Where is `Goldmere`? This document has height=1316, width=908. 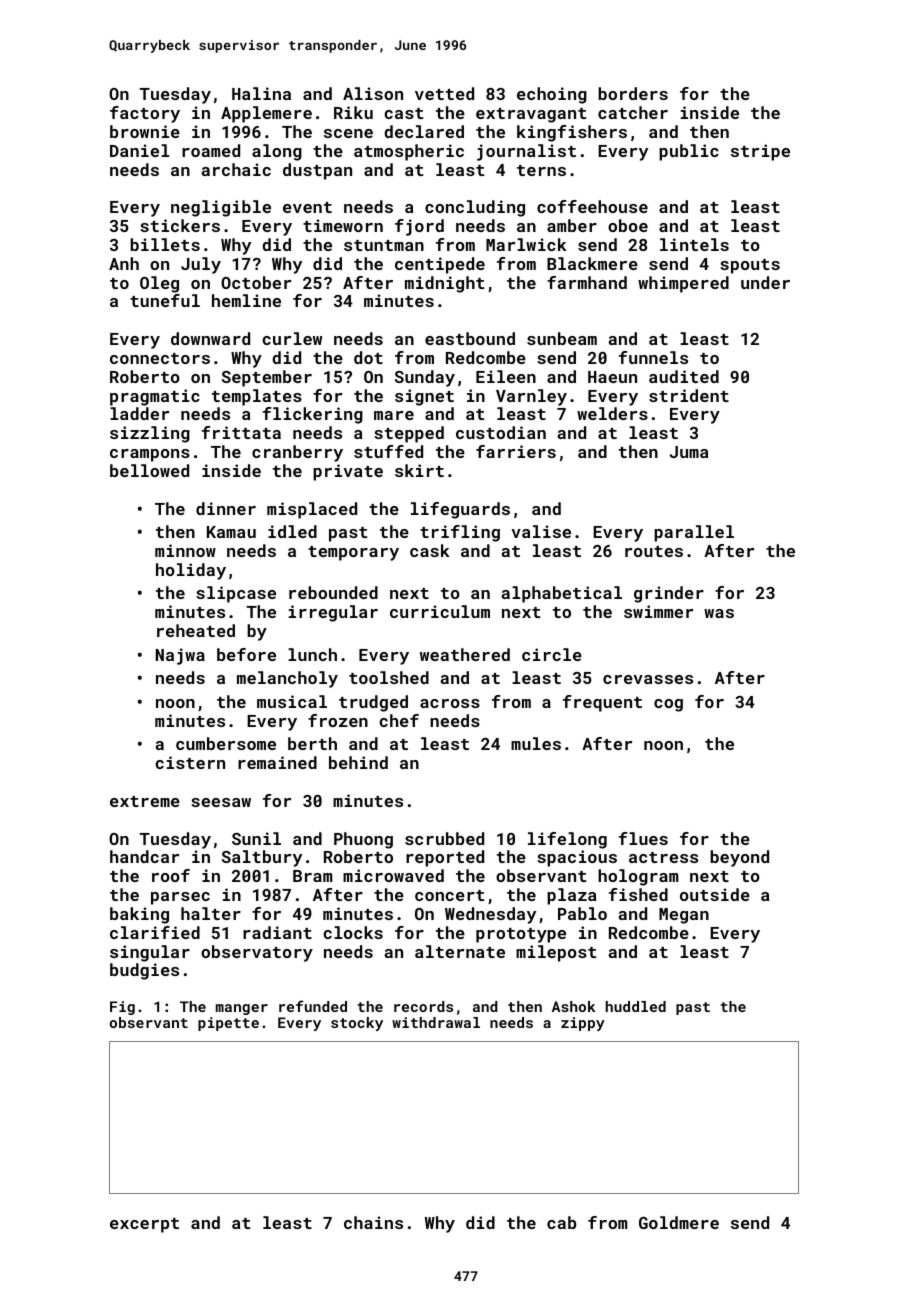 Goldmere is located at coordinates (679, 1222).
